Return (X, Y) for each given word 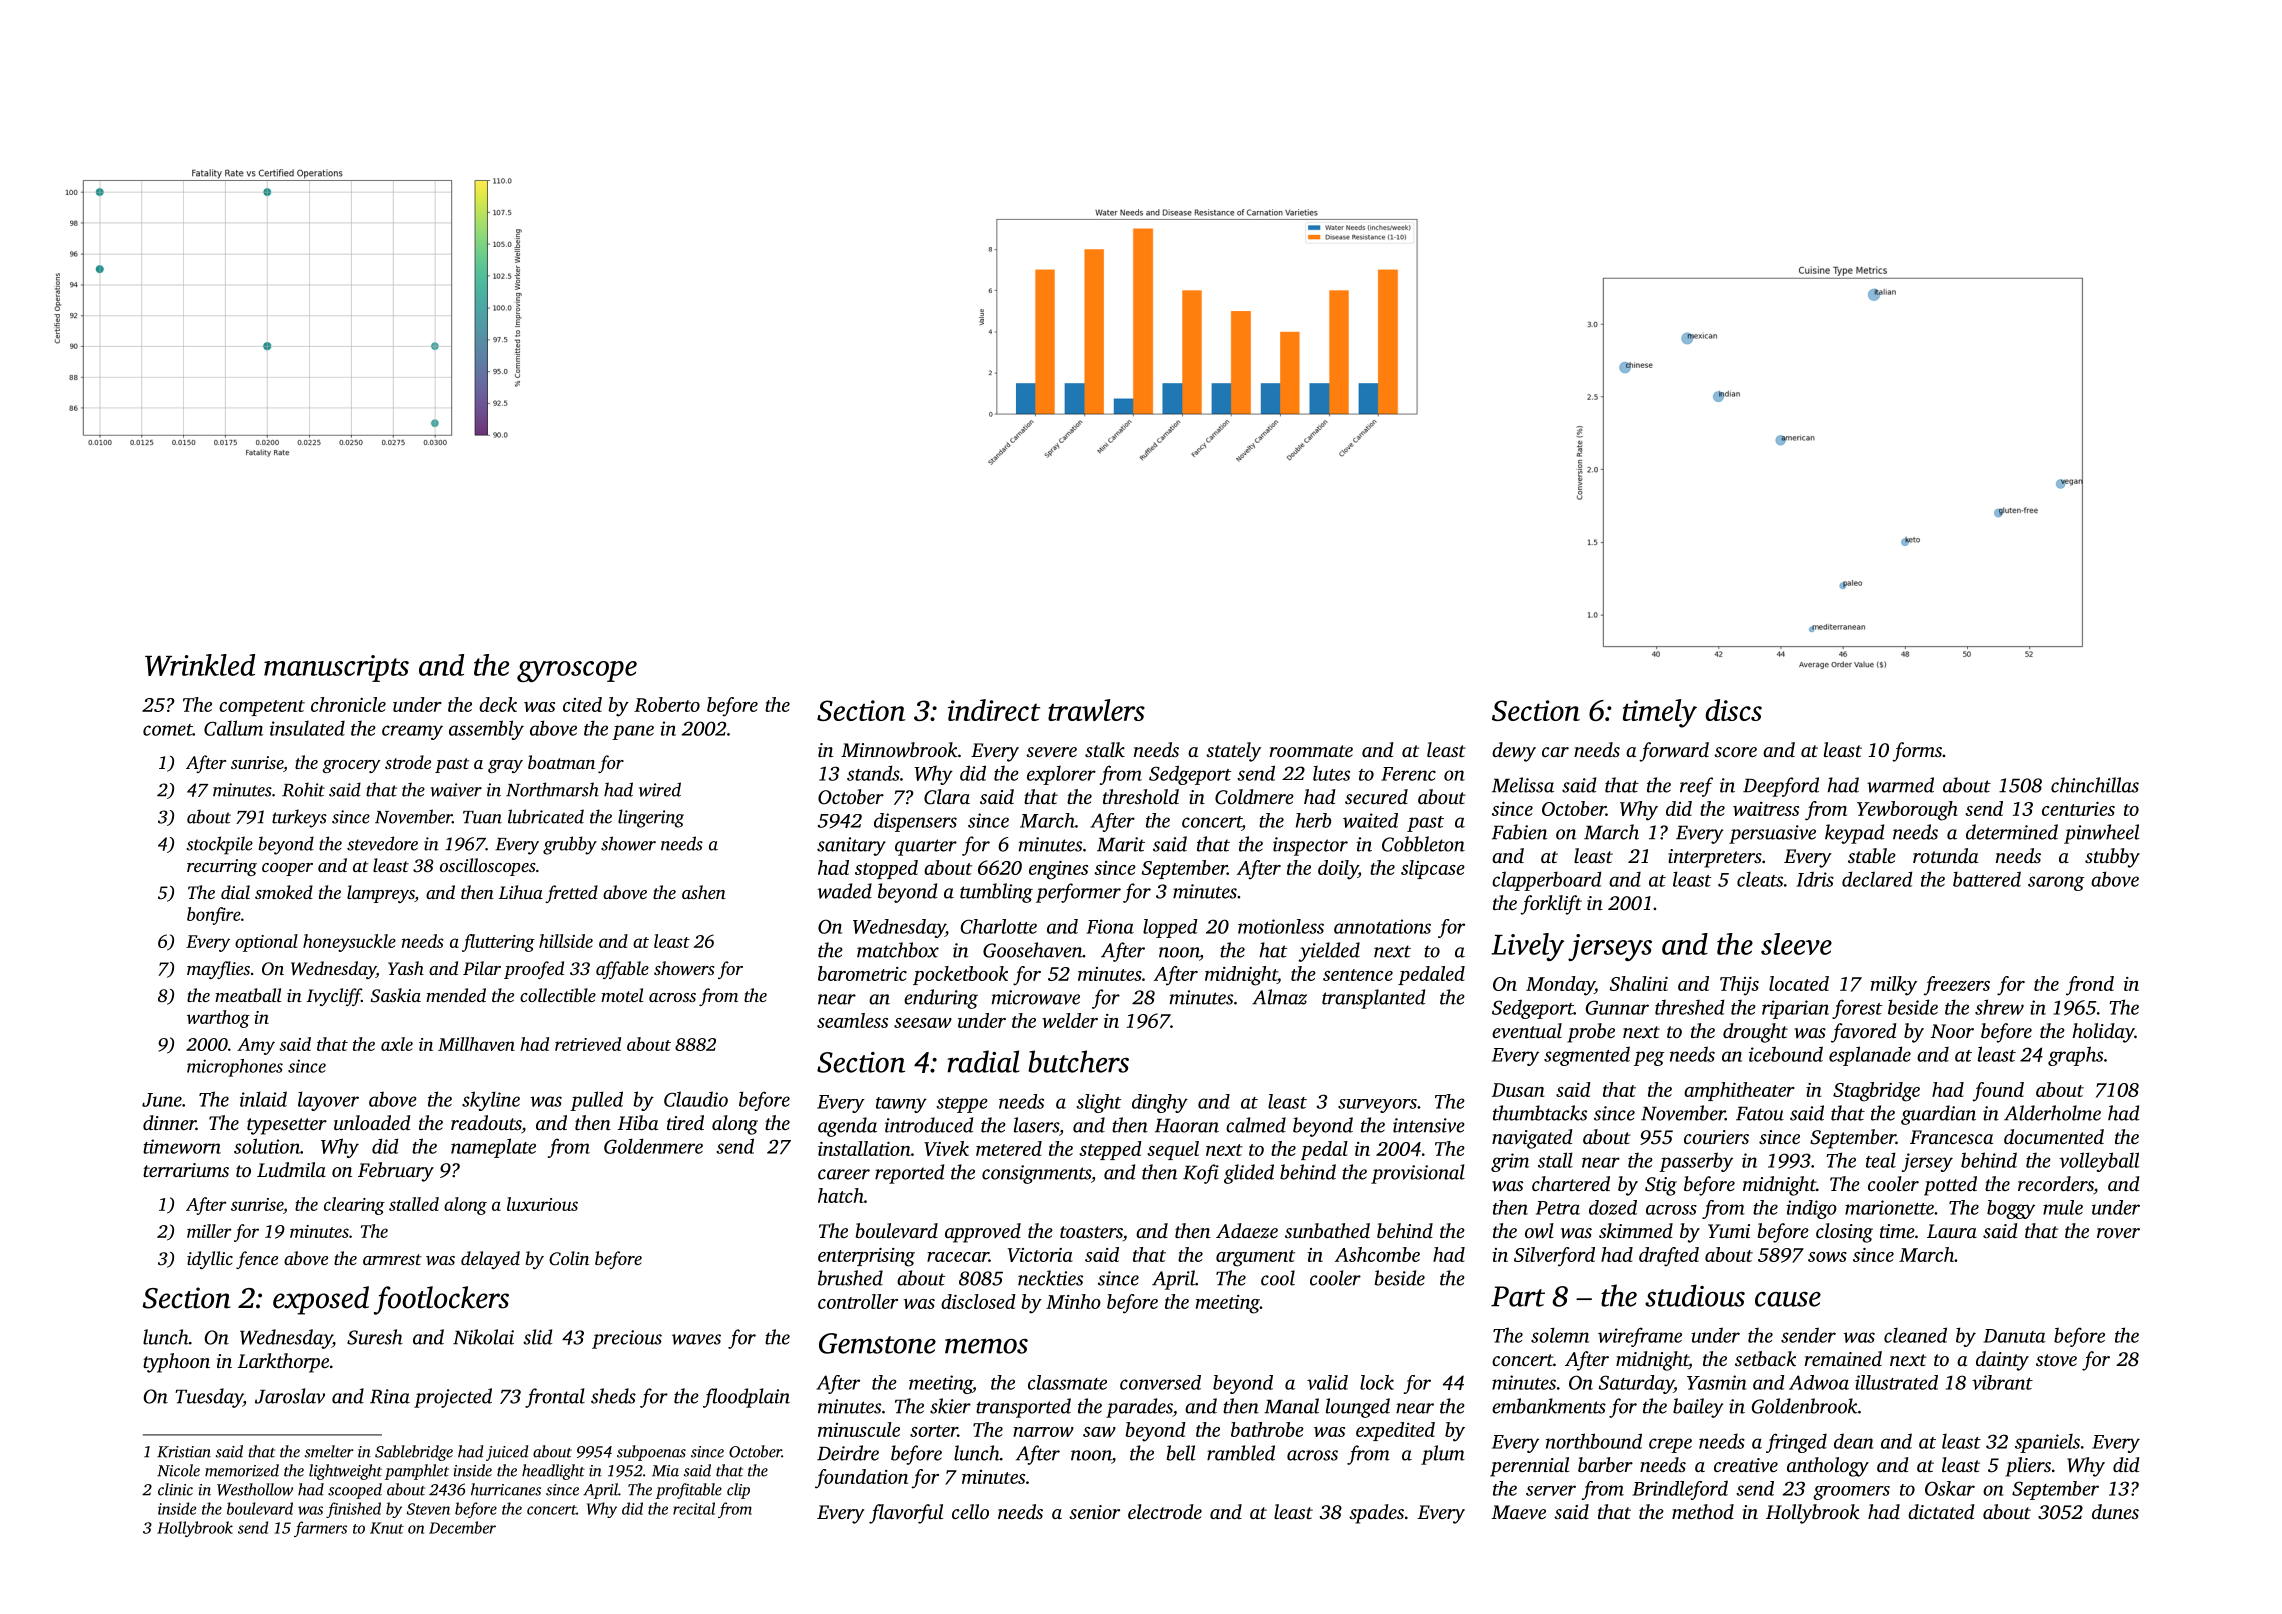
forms (1917, 752)
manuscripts (336, 668)
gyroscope (577, 671)
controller (858, 1301)
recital (694, 1508)
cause (1788, 1299)
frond (2090, 986)
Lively (1527, 947)
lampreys (381, 894)
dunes (2115, 1511)
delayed (490, 1260)
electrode (1165, 1511)
